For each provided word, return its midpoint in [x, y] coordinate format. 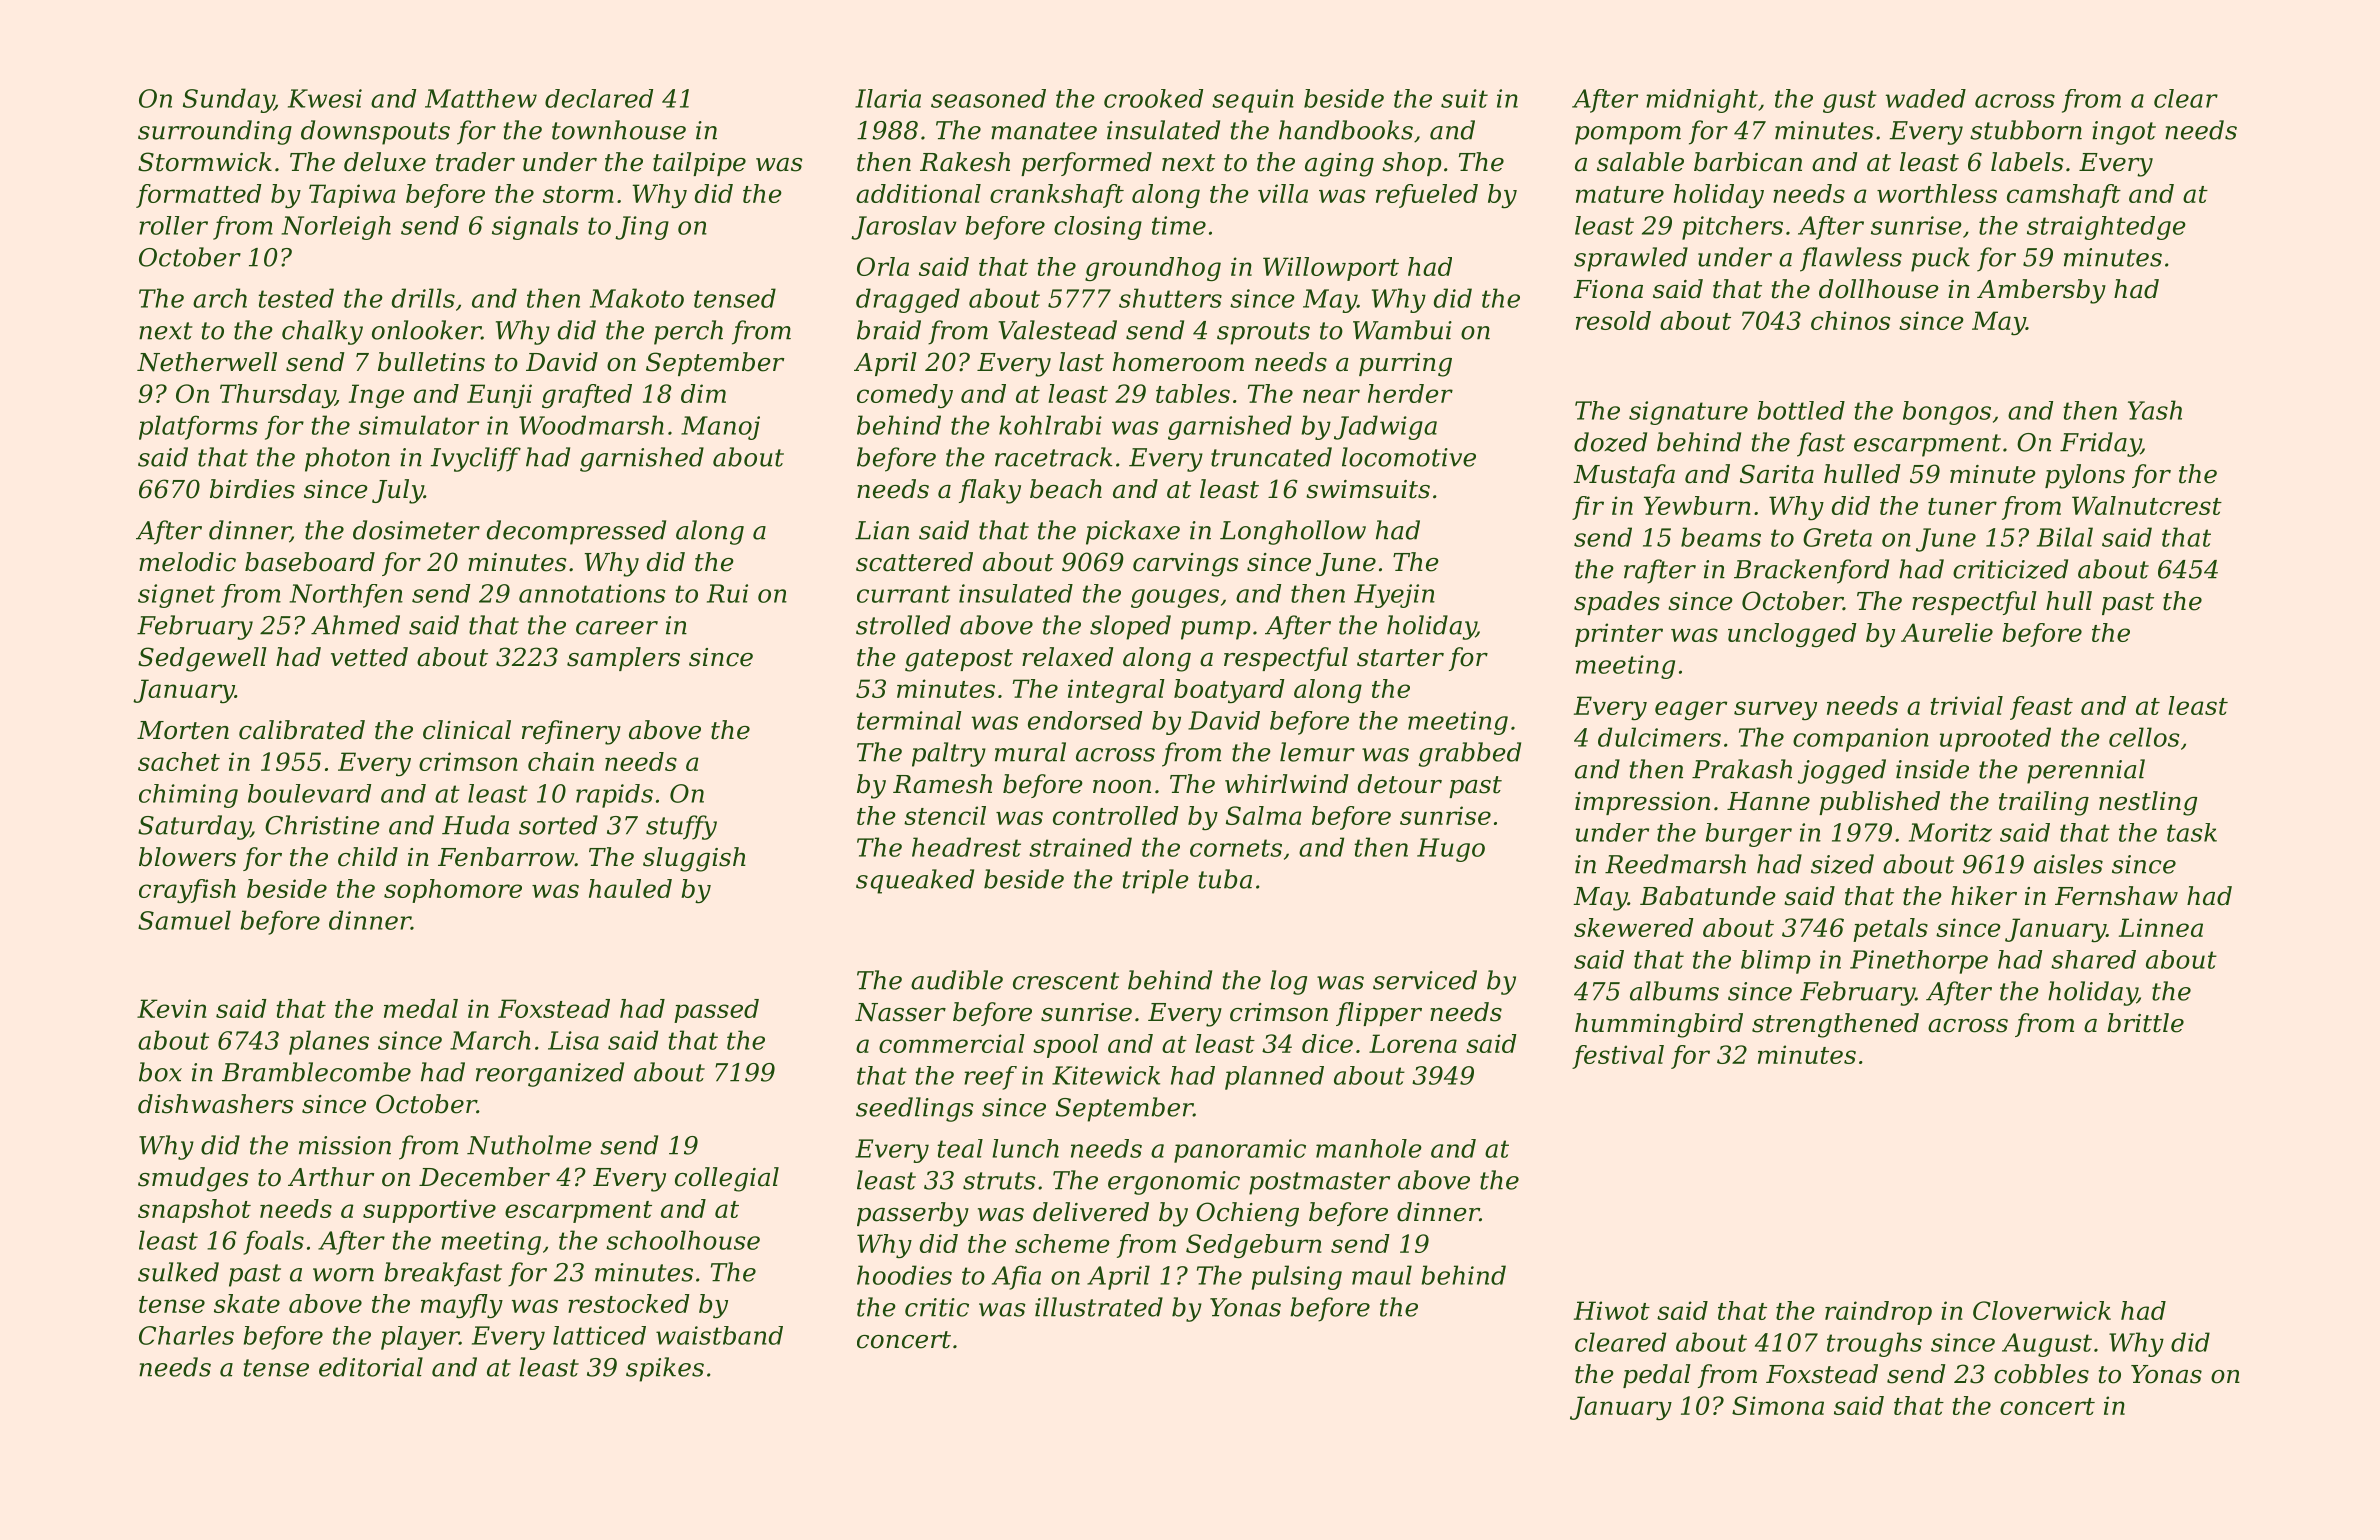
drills [423, 298]
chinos [1850, 320]
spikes [665, 1369]
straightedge [2106, 228]
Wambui [1402, 330]
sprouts [1263, 333]
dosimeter [416, 530]
